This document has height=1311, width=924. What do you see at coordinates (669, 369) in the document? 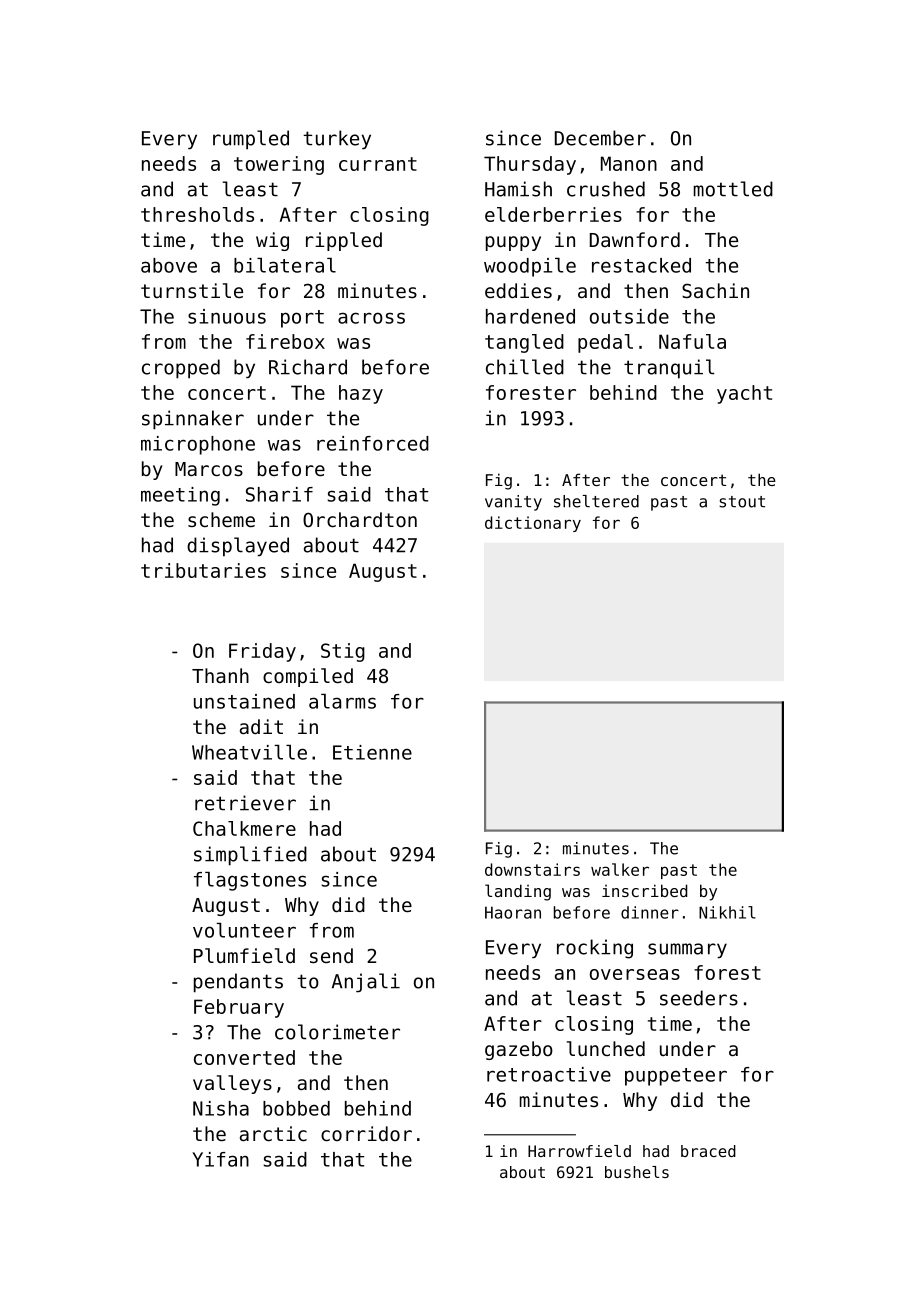
I see `tranquil` at bounding box center [669, 369].
